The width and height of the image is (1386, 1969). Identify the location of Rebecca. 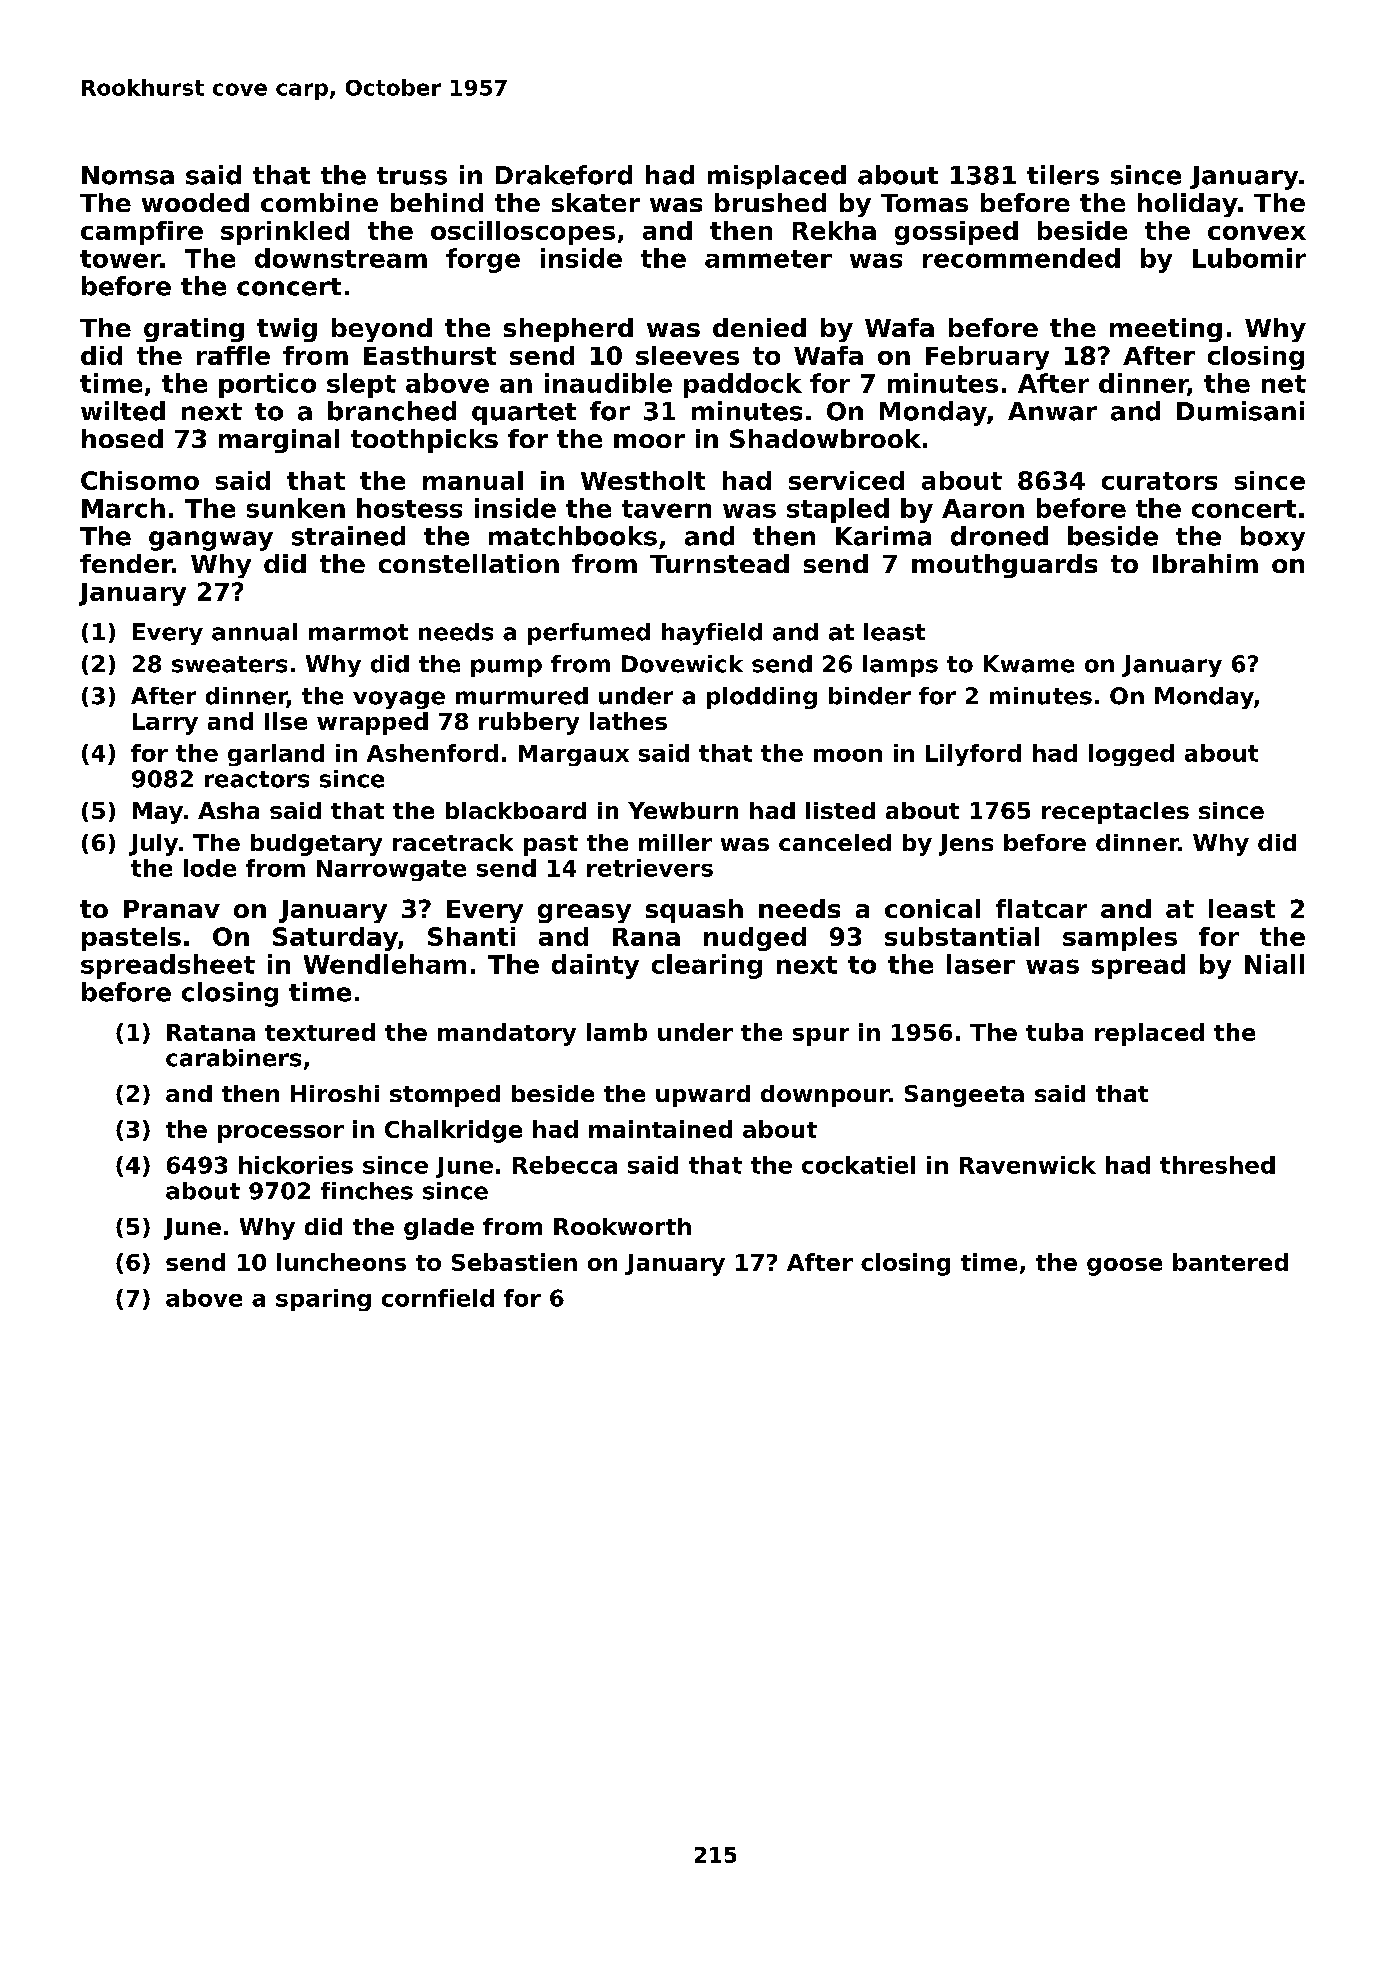
(565, 1165).
